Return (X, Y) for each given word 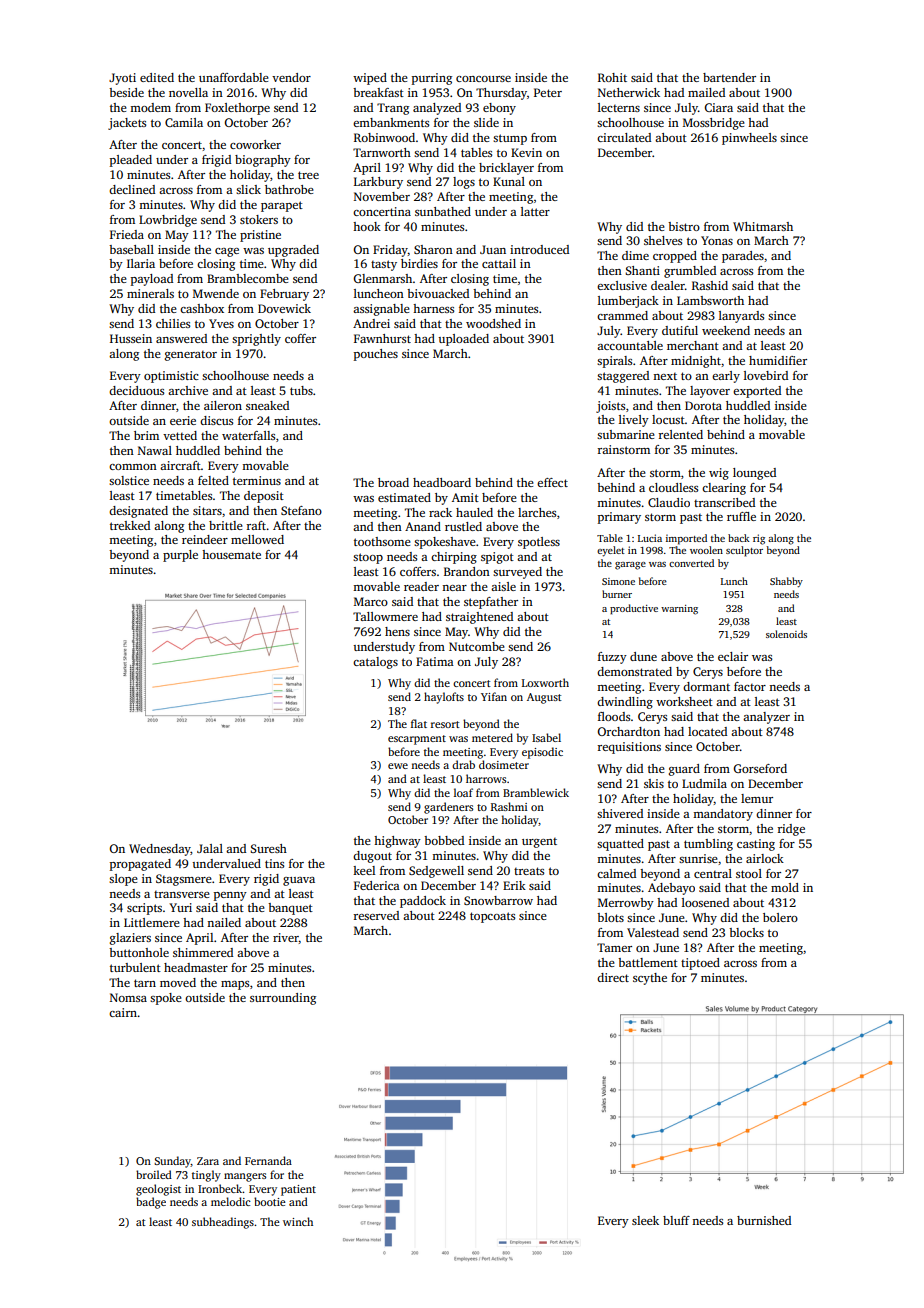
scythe (650, 979)
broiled (154, 1174)
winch (298, 1221)
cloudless (673, 487)
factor (750, 686)
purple (180, 556)
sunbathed (443, 211)
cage (227, 252)
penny (230, 896)
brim (146, 435)
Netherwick (629, 92)
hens (397, 631)
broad (393, 482)
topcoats (492, 917)
